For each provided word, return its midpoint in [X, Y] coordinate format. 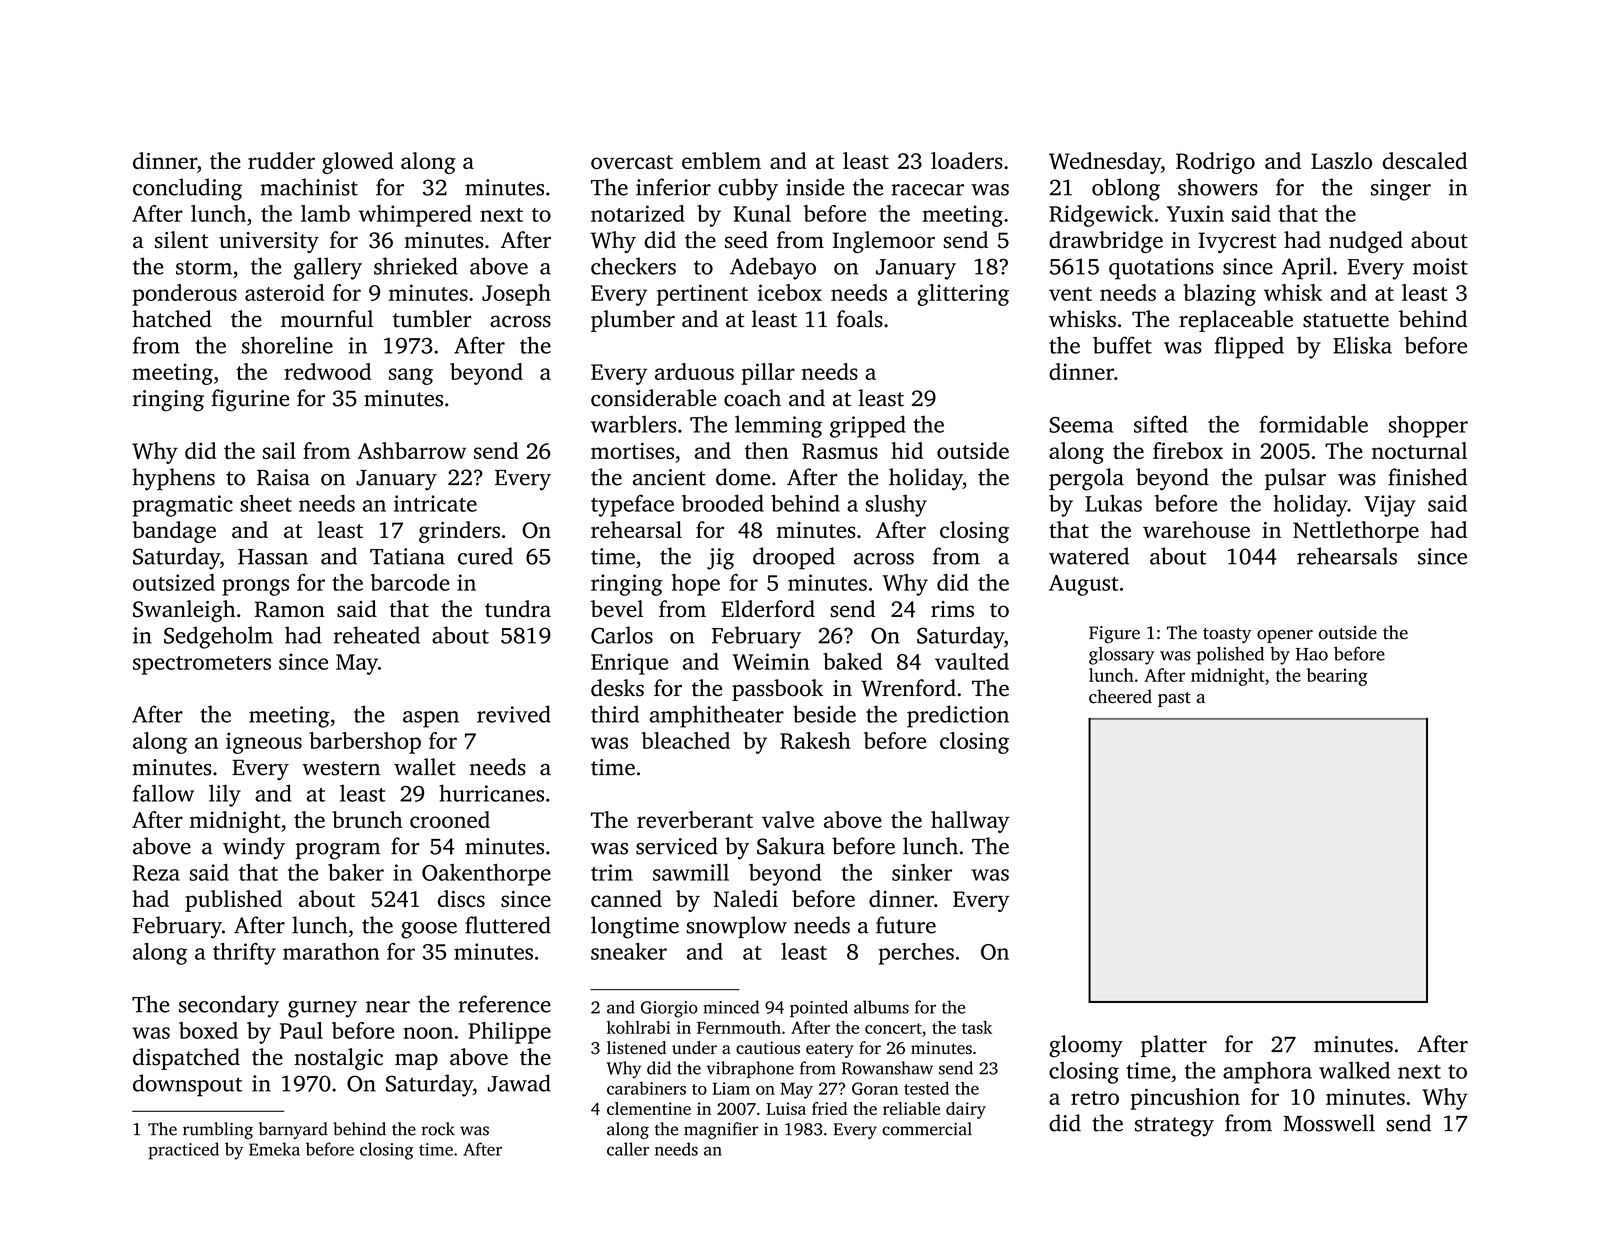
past [1174, 699]
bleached [685, 740]
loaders [967, 160]
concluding [187, 189]
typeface [632, 506]
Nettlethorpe [1356, 532]
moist [1440, 266]
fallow [163, 793]
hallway [970, 822]
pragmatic [183, 506]
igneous [264, 743]
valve [788, 819]
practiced [184, 1151]
